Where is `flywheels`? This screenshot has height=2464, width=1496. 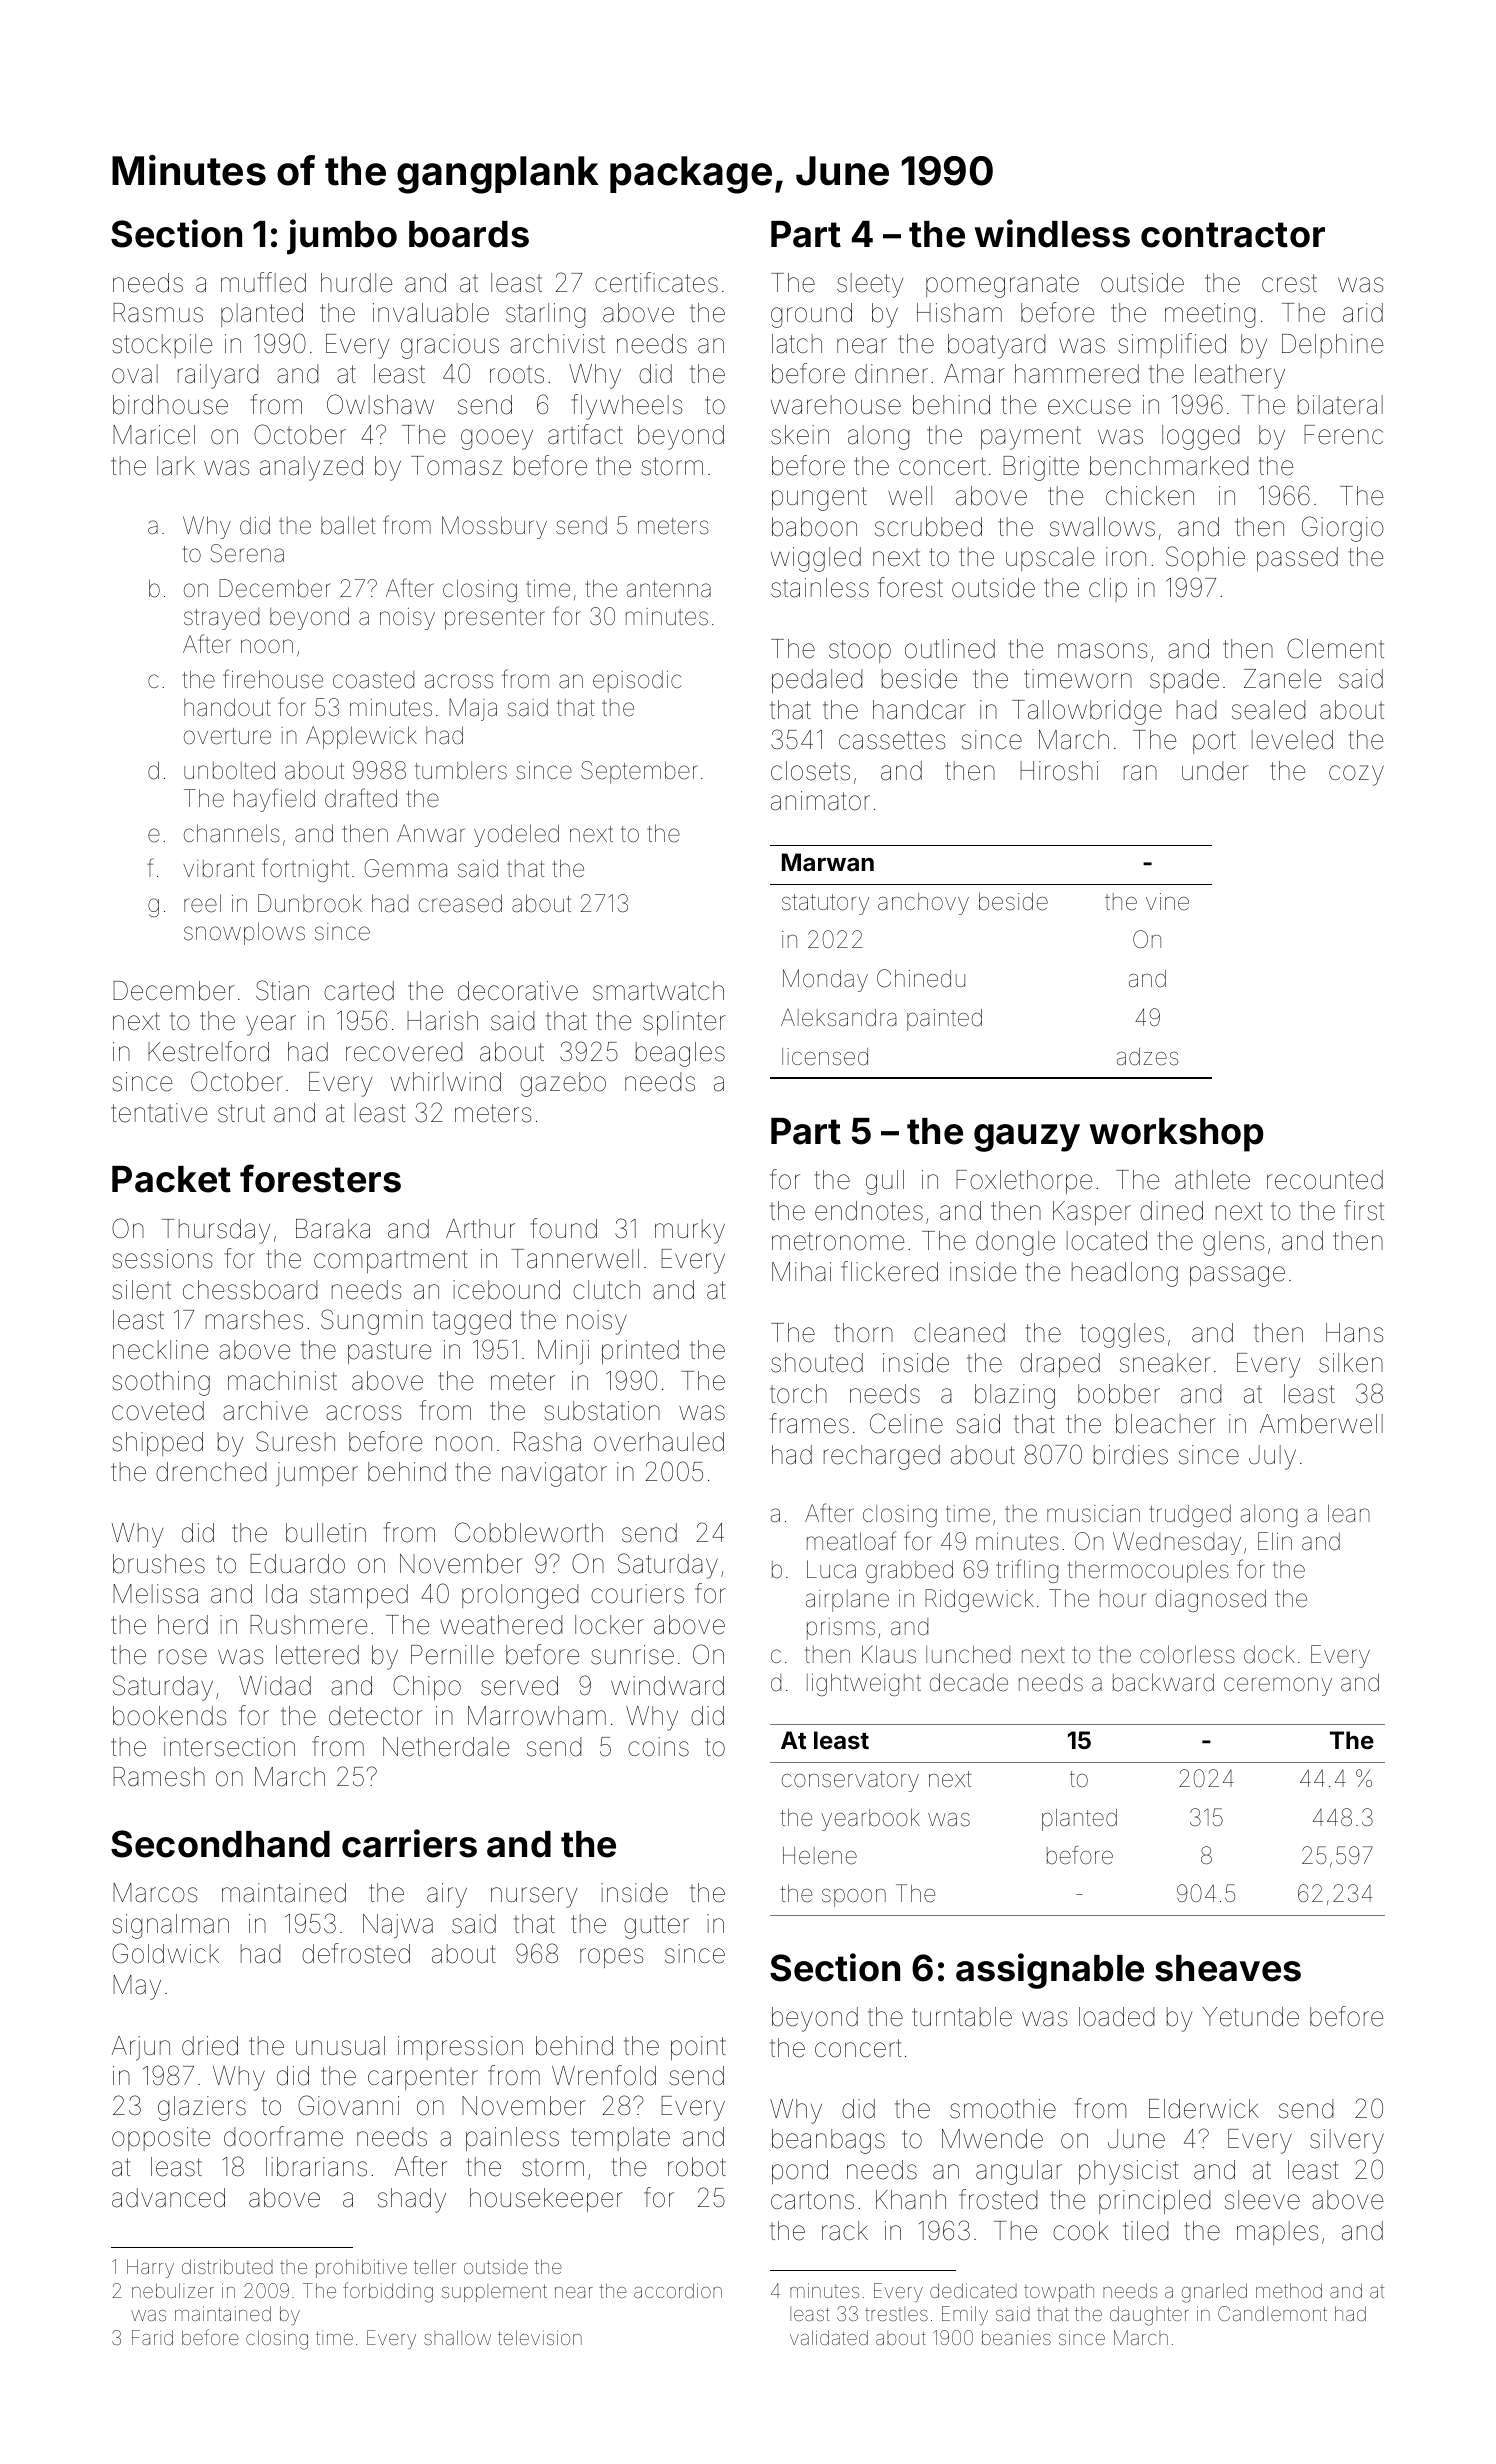
flywheels is located at coordinates (626, 407).
